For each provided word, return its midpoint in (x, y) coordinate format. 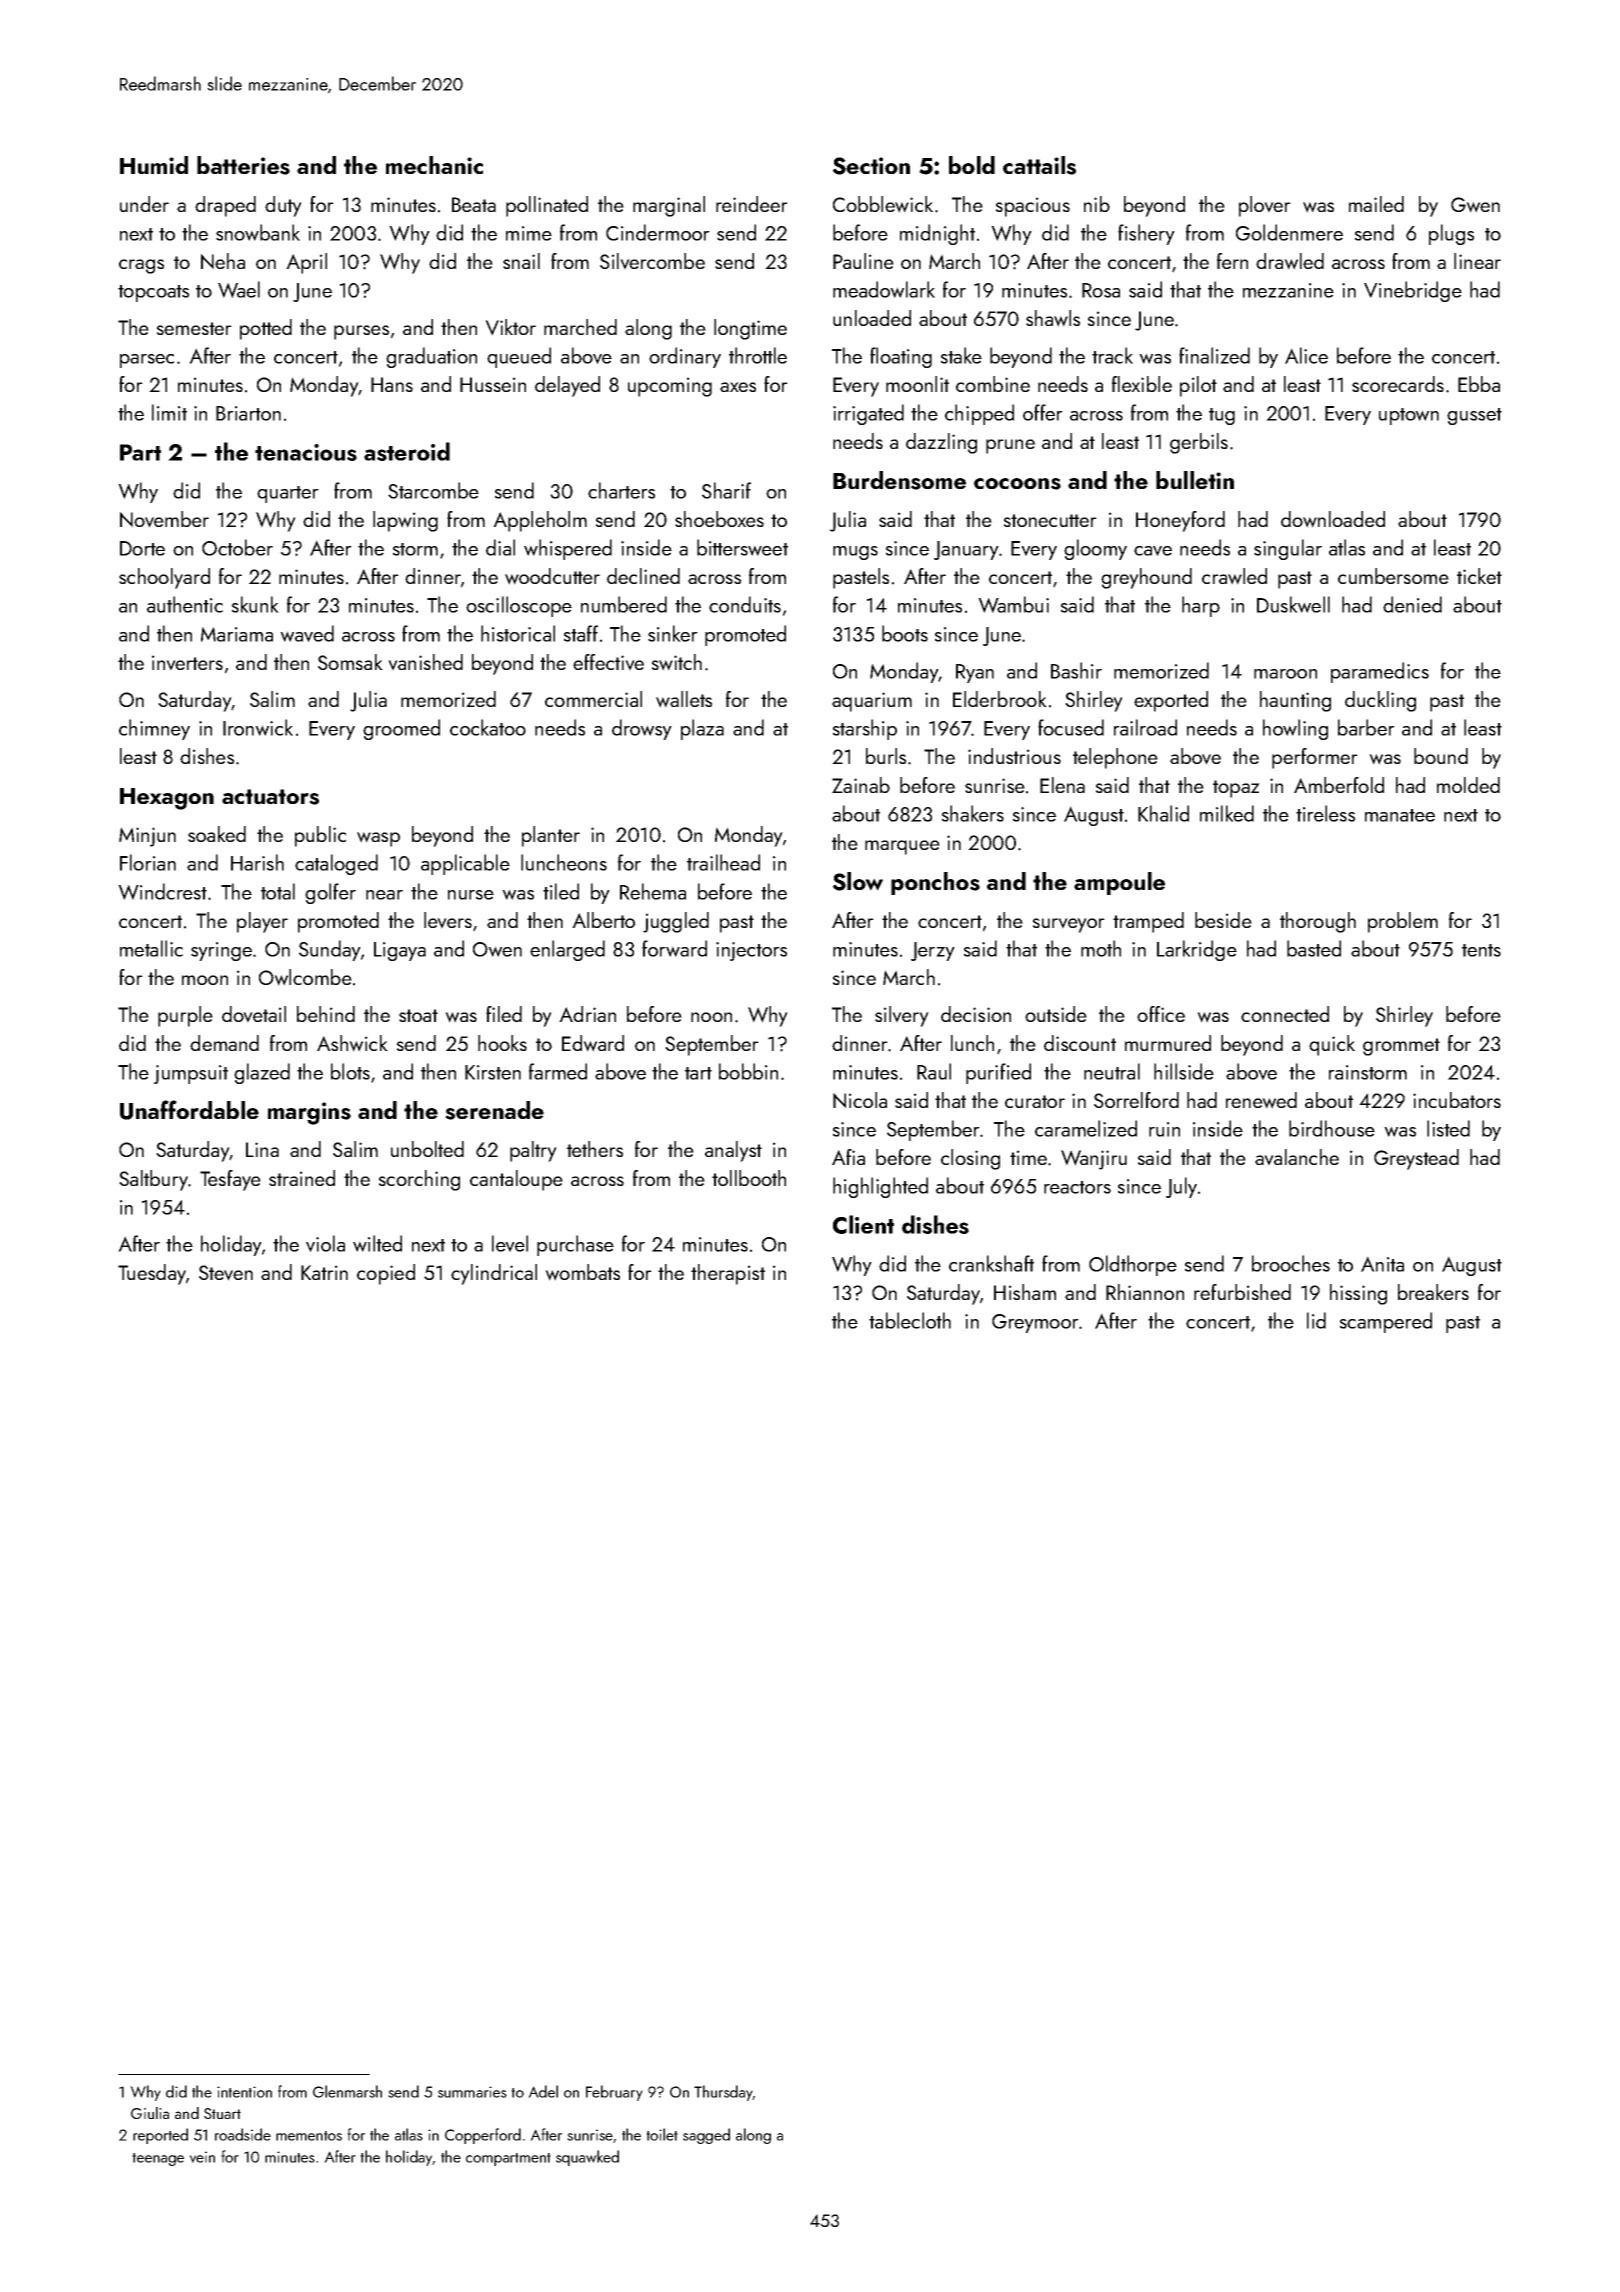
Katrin (324, 1272)
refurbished (1242, 1292)
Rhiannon (1145, 1292)
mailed (1376, 204)
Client (863, 1224)
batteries (243, 165)
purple (185, 1016)
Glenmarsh (347, 2091)
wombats (582, 1272)
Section (871, 166)
